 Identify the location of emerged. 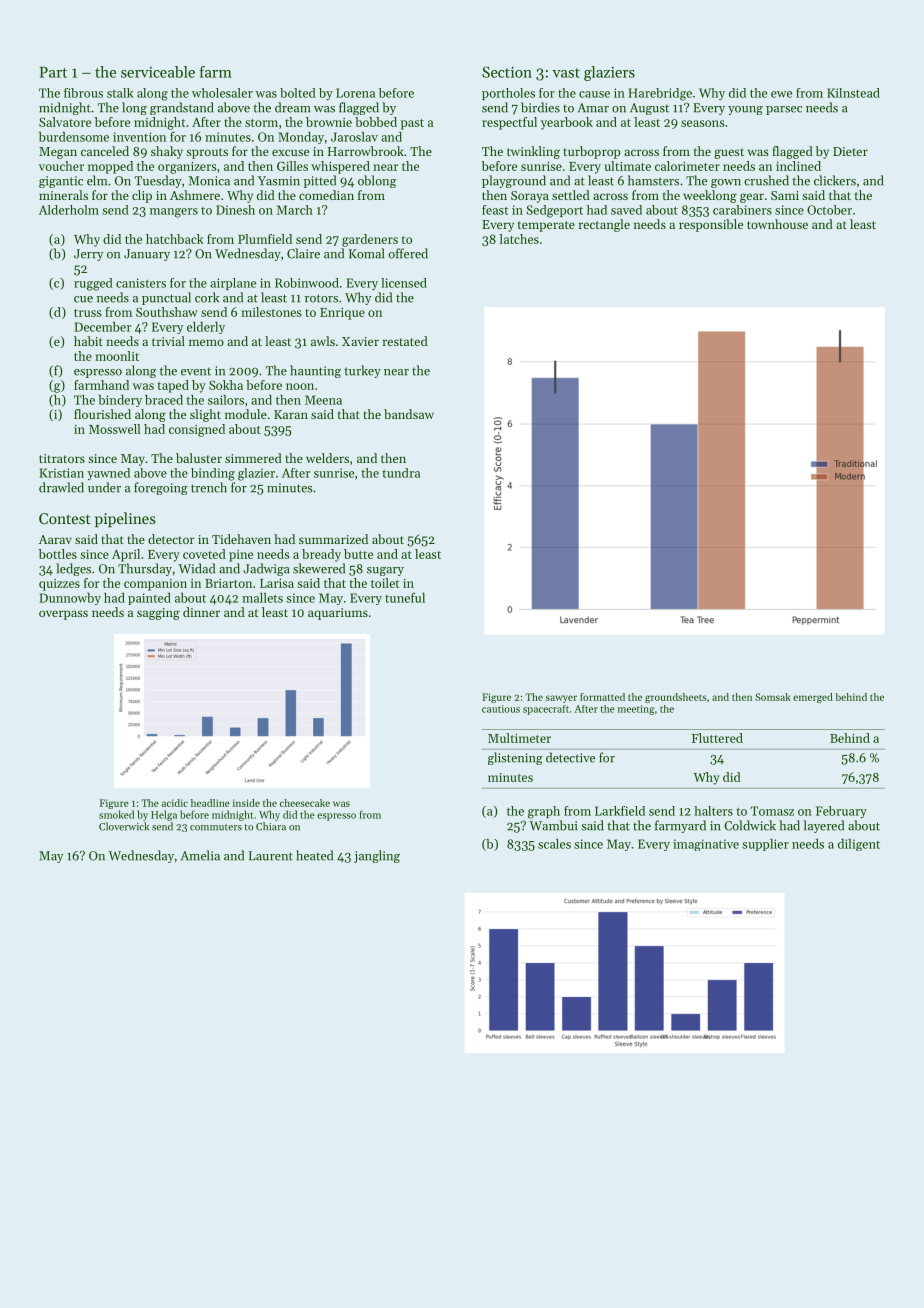
(813, 698).
